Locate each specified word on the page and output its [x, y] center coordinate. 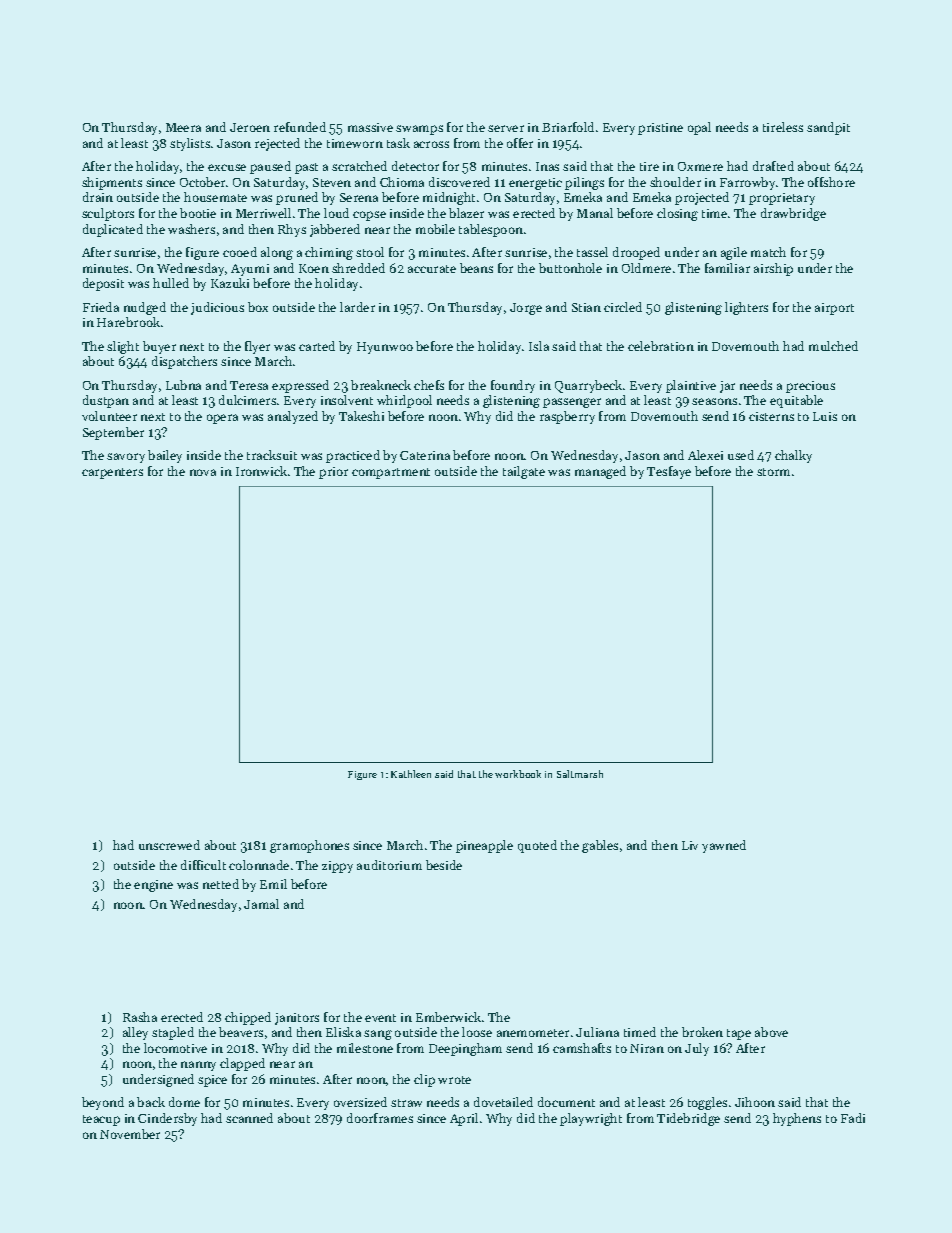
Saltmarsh [580, 774]
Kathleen [411, 774]
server [506, 128]
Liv [690, 845]
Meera [183, 127]
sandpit [828, 128]
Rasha [140, 1017]
